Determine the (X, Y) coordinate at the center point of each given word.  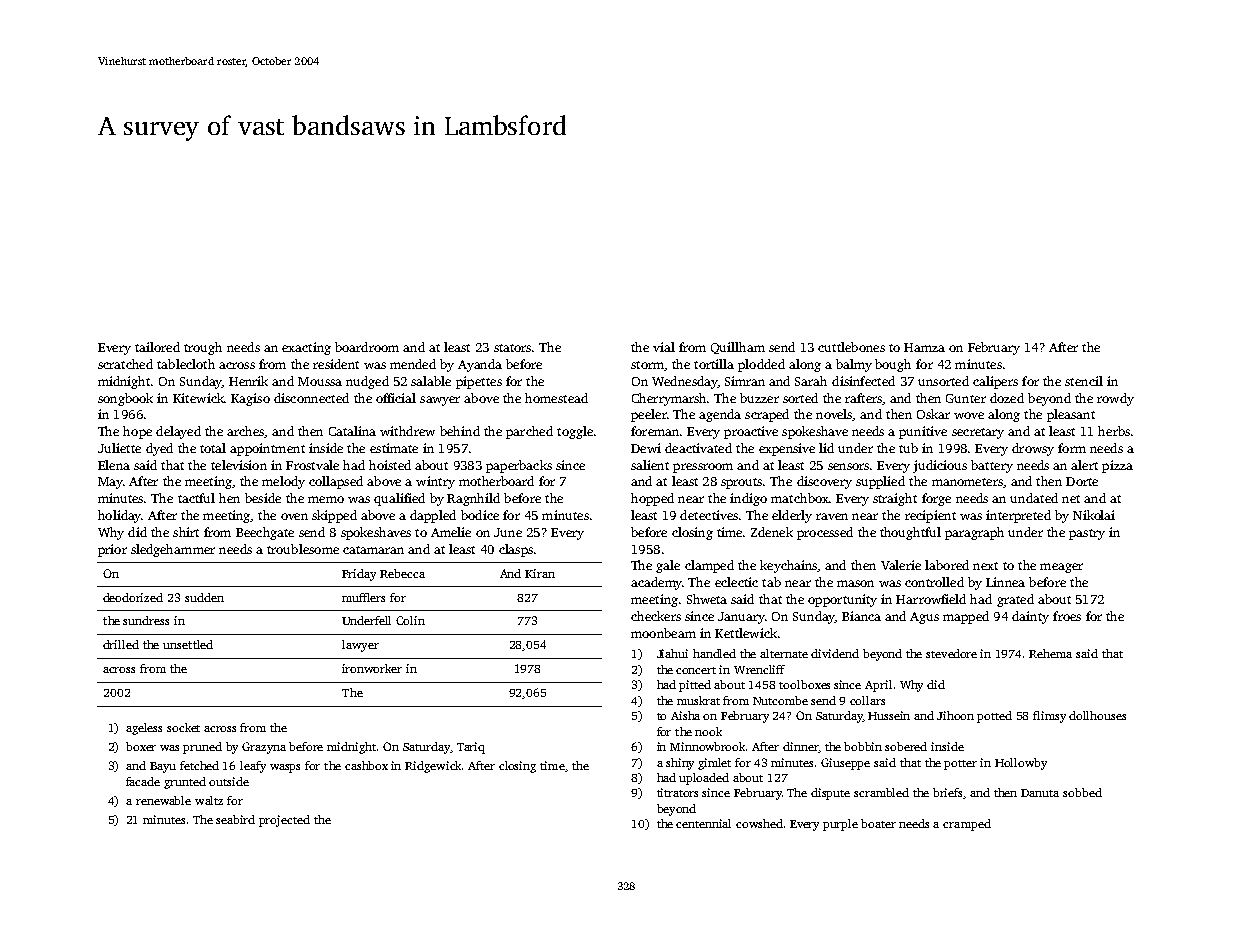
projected (284, 821)
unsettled (188, 644)
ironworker (372, 668)
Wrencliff (759, 669)
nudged (367, 382)
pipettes (479, 382)
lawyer (360, 646)
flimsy (1049, 717)
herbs (1114, 431)
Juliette (119, 448)
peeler (649, 415)
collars (867, 700)
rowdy (1115, 399)
